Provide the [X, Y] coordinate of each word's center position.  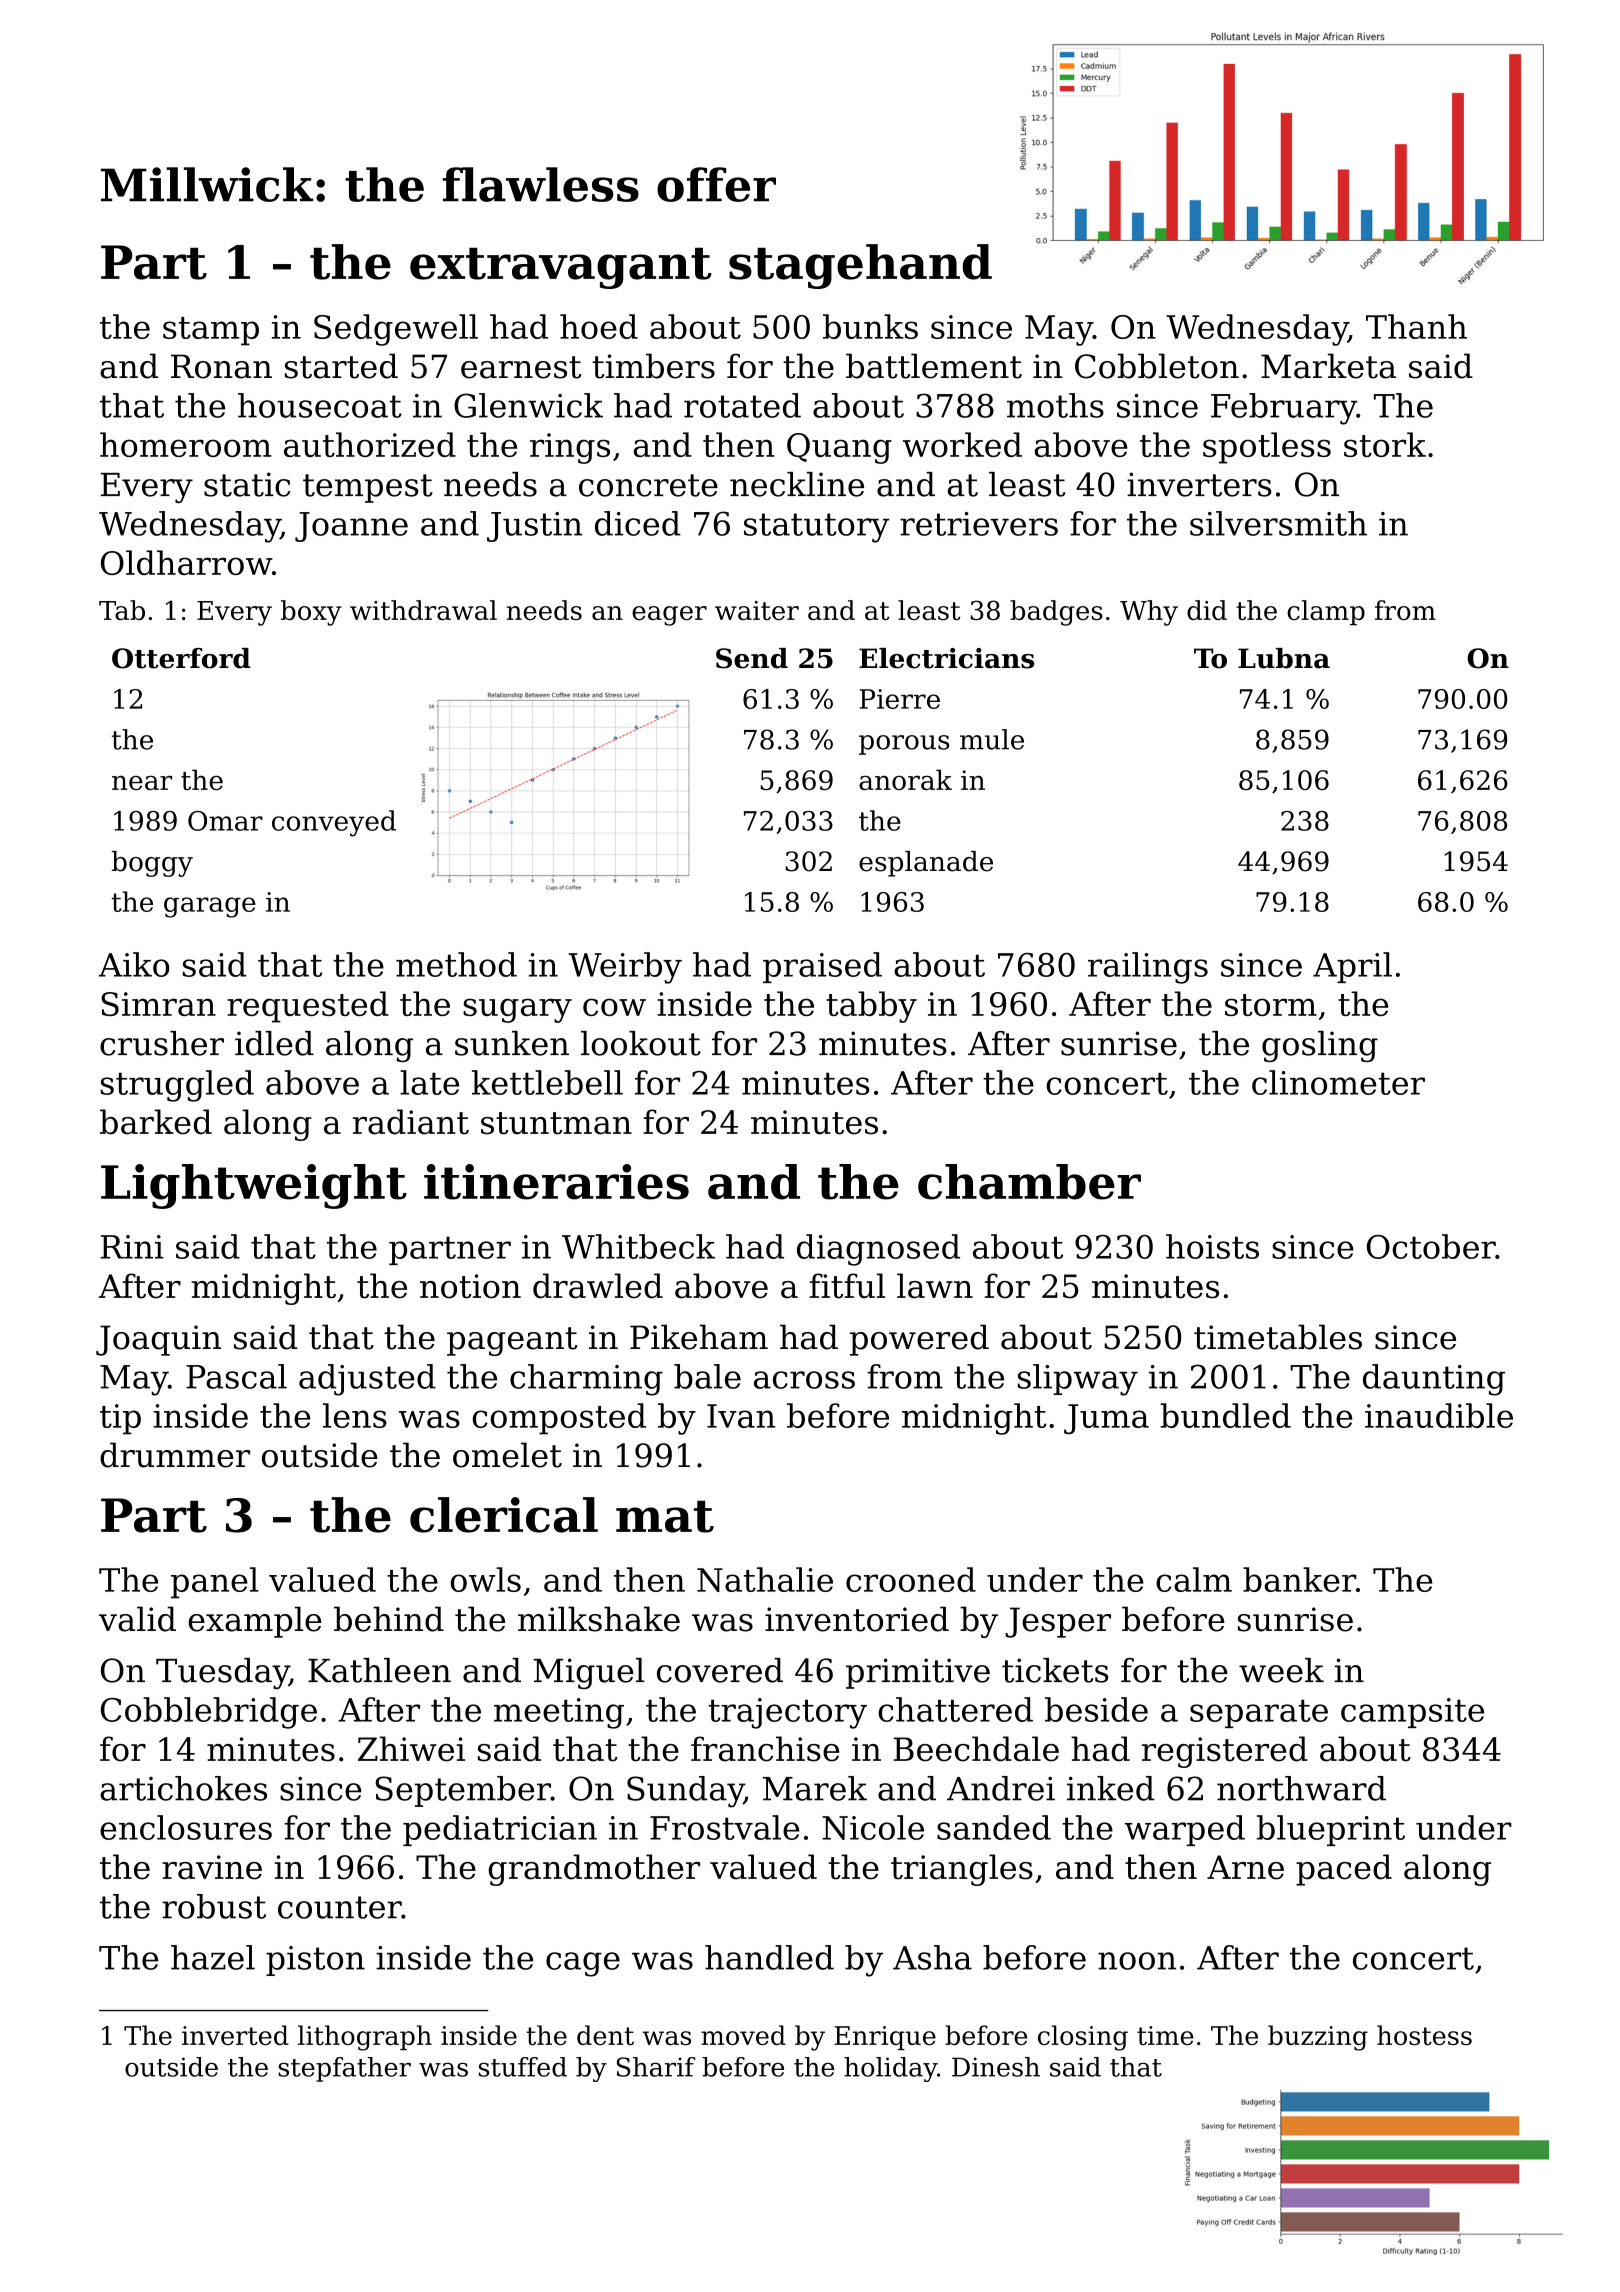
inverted [235, 2035]
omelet [507, 1455]
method [456, 964]
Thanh [1416, 326]
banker [1299, 1579]
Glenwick [528, 405]
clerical [504, 1515]
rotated [742, 405]
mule [992, 739]
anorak [905, 779]
